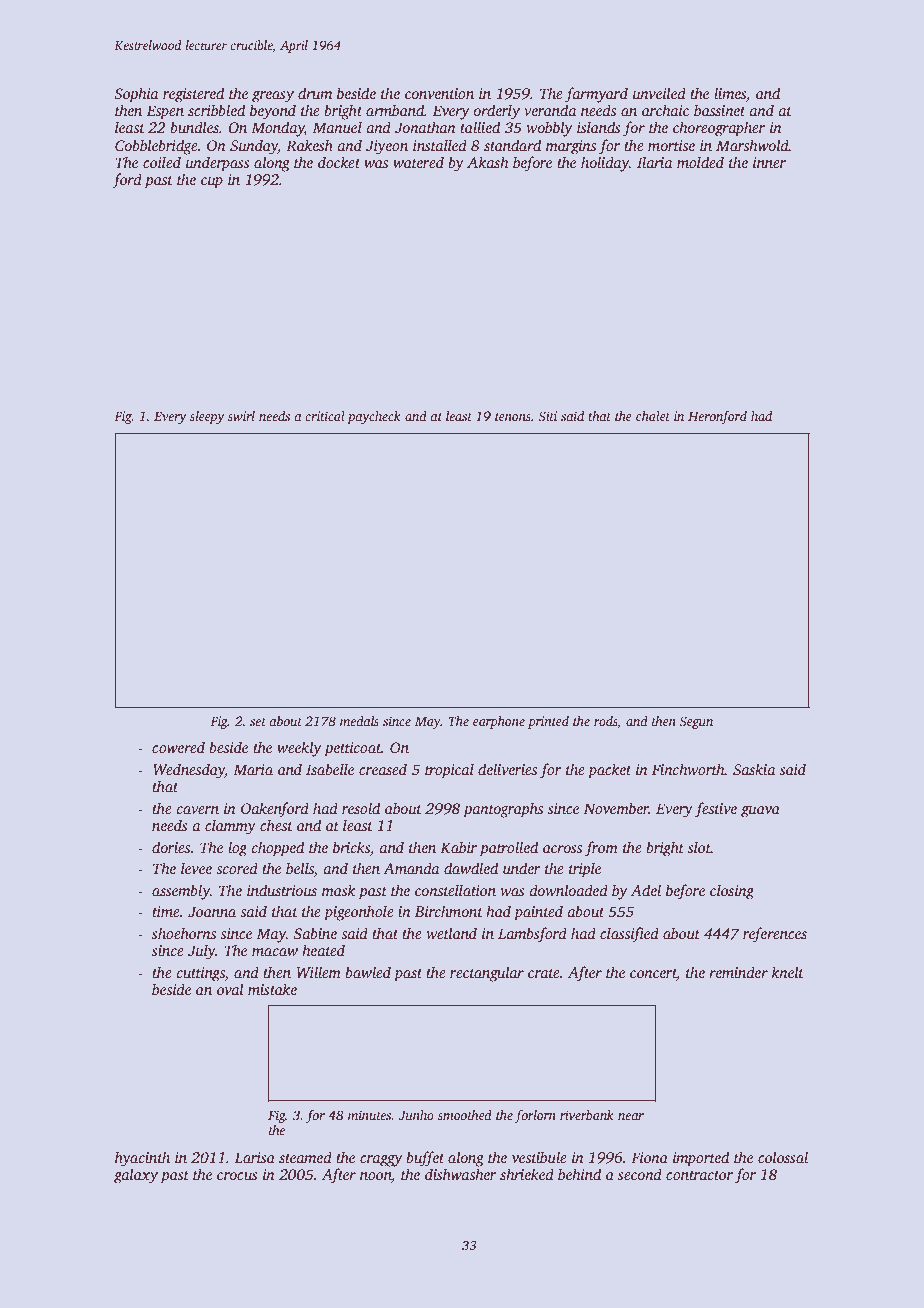 This page has height=1308, width=924. I want to click on Akash, so click(488, 162).
